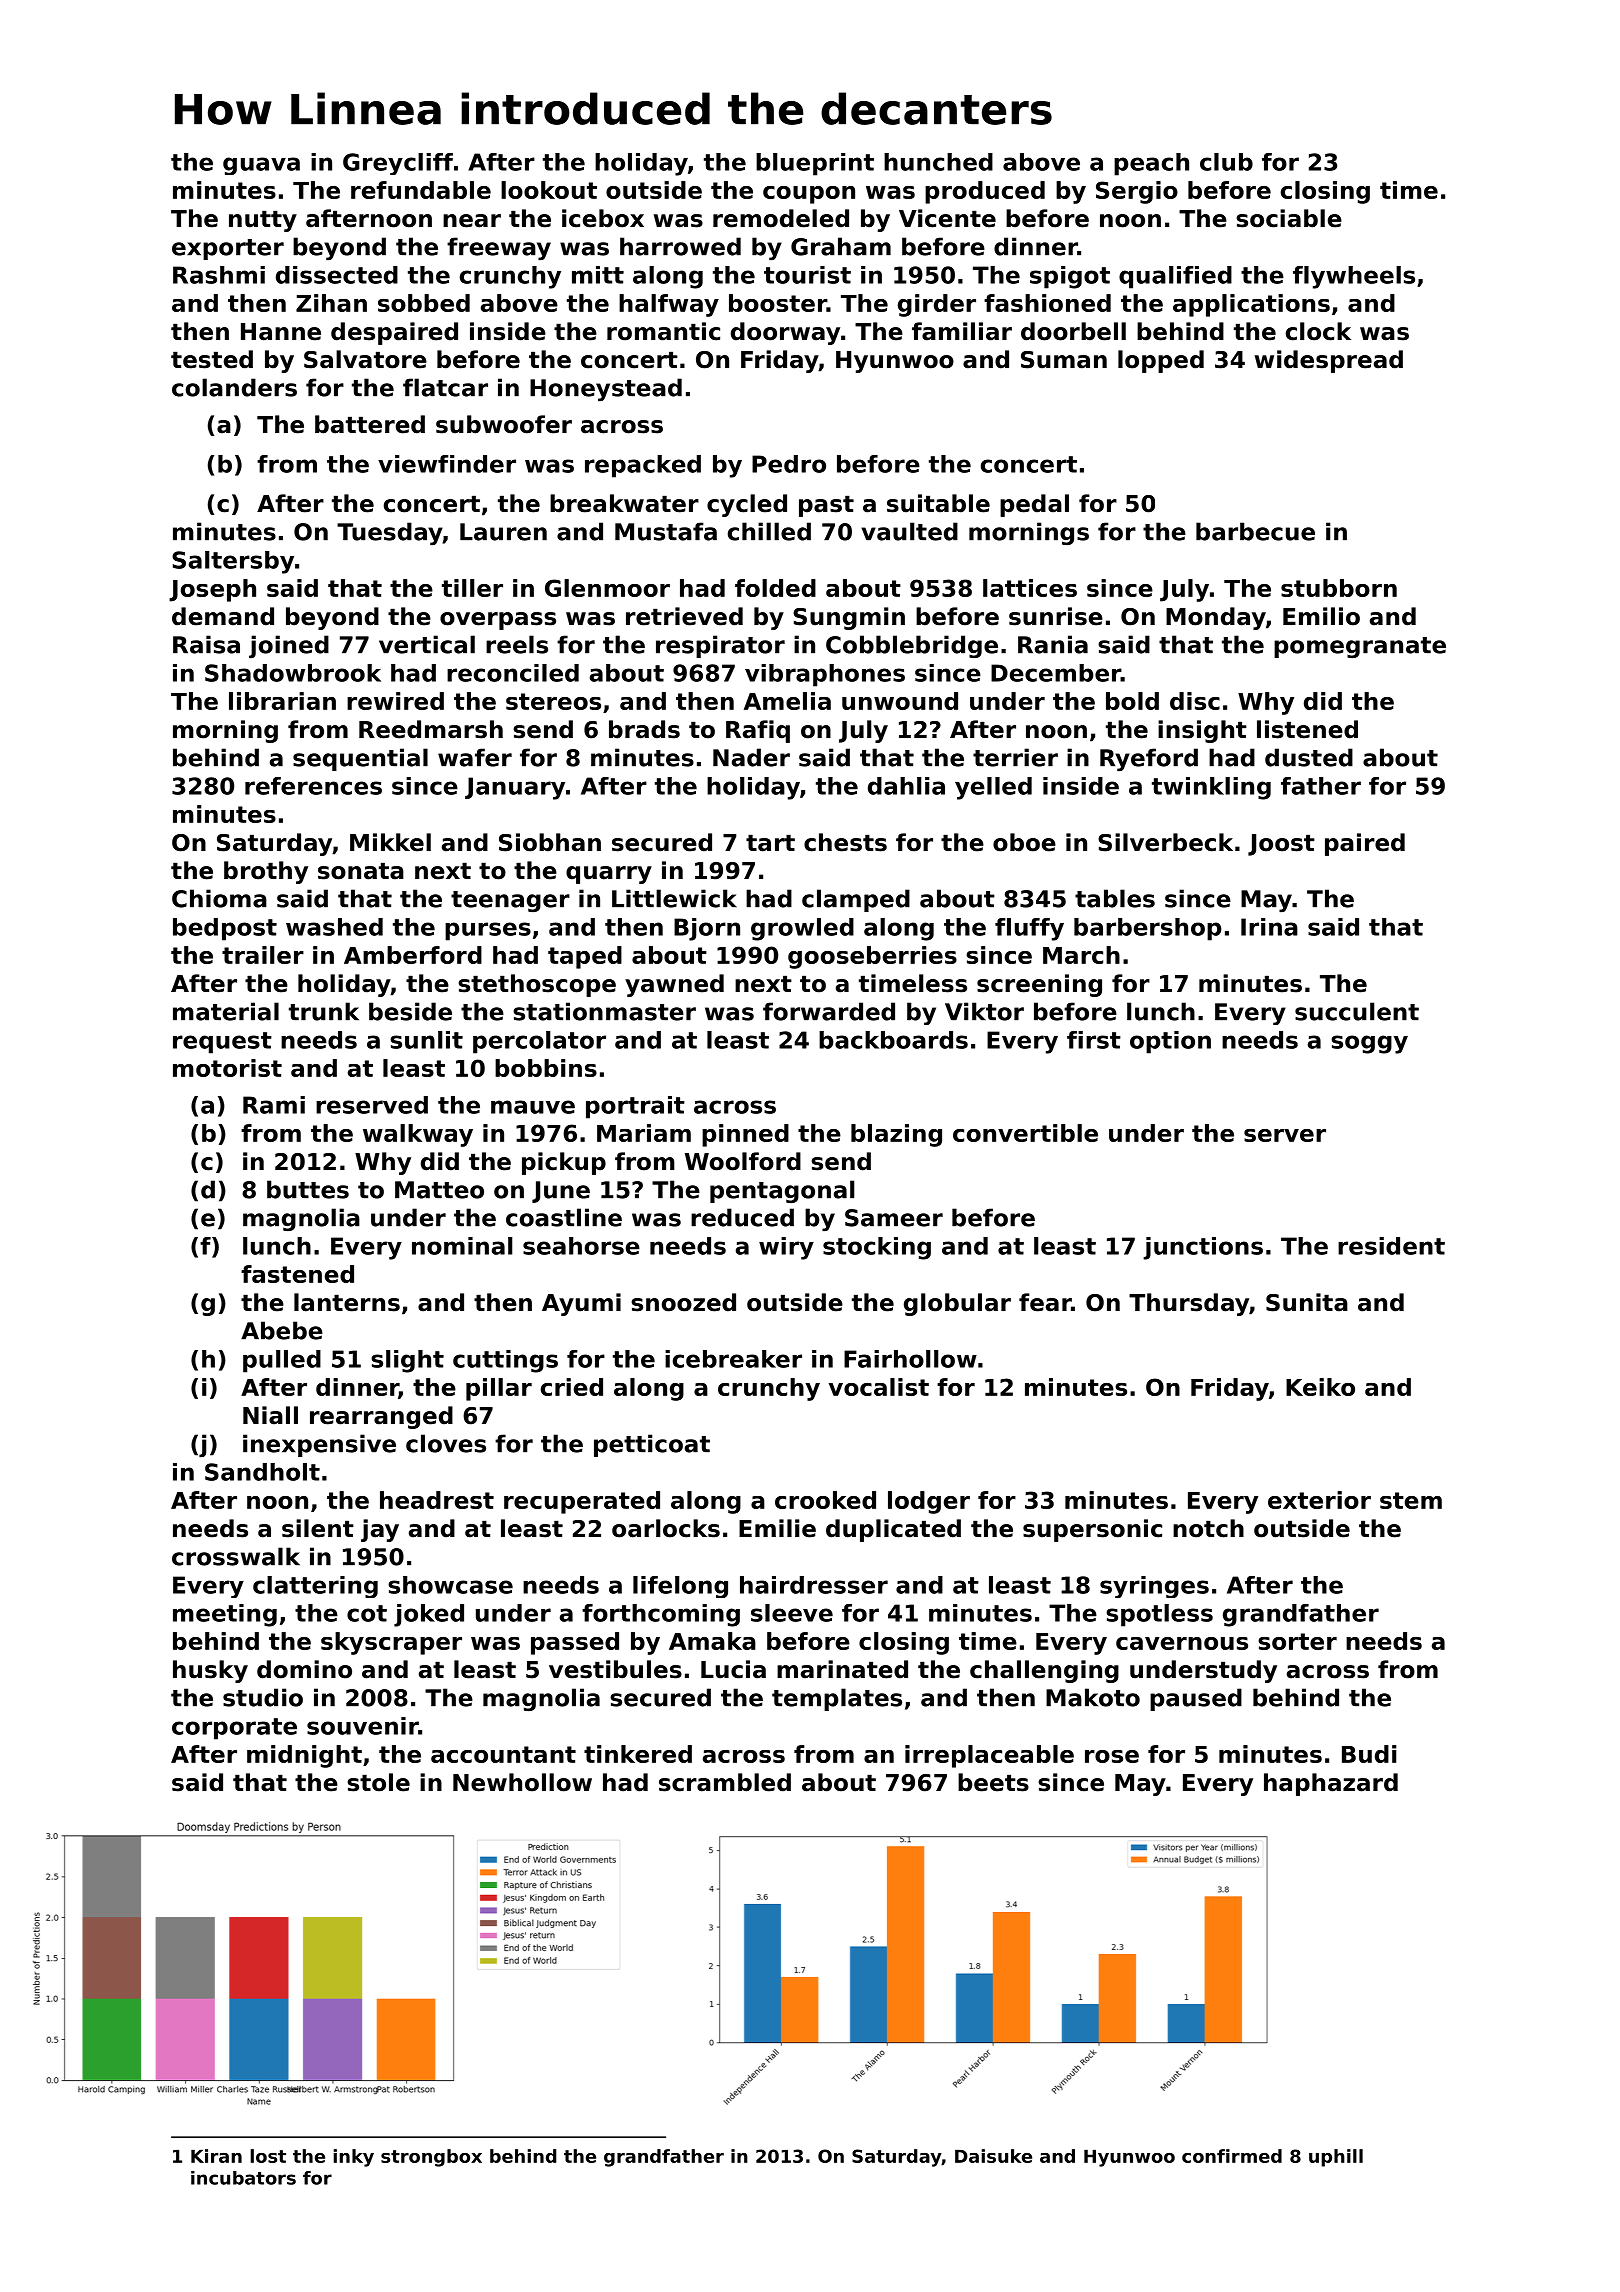  I want to click on lopped, so click(1161, 361).
